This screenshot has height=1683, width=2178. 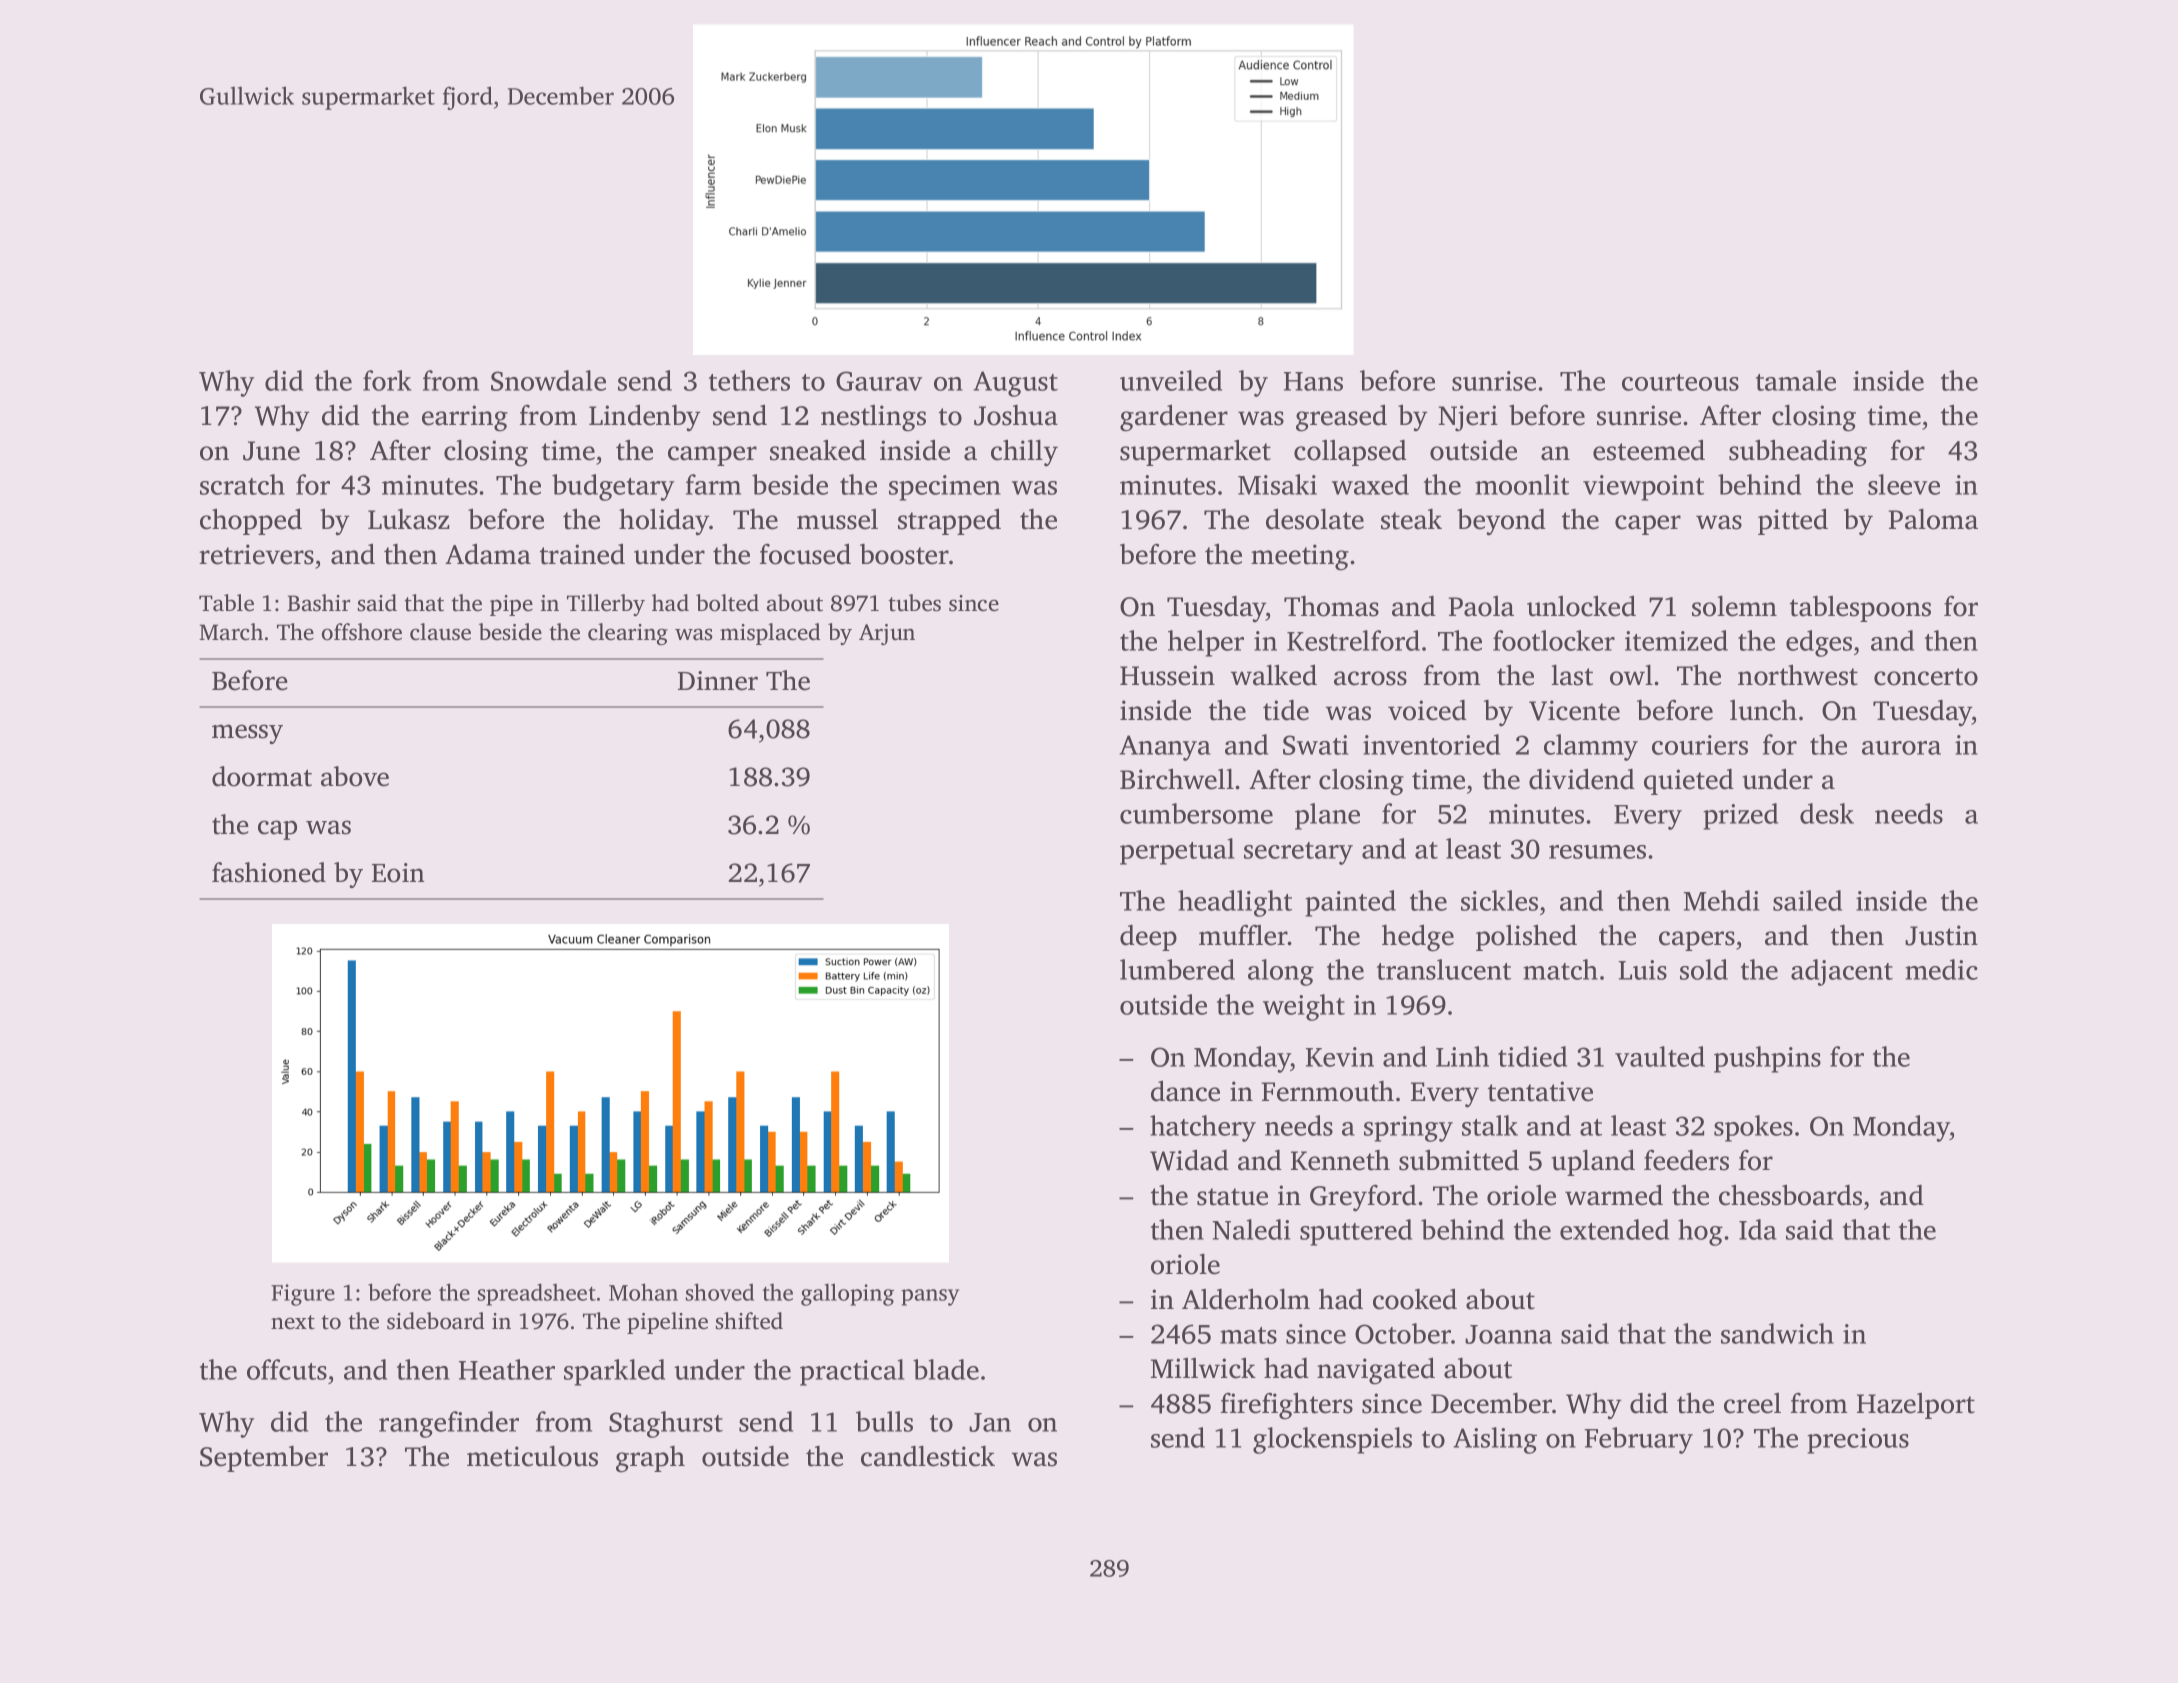 What do you see at coordinates (251, 521) in the screenshot?
I see `chopped` at bounding box center [251, 521].
